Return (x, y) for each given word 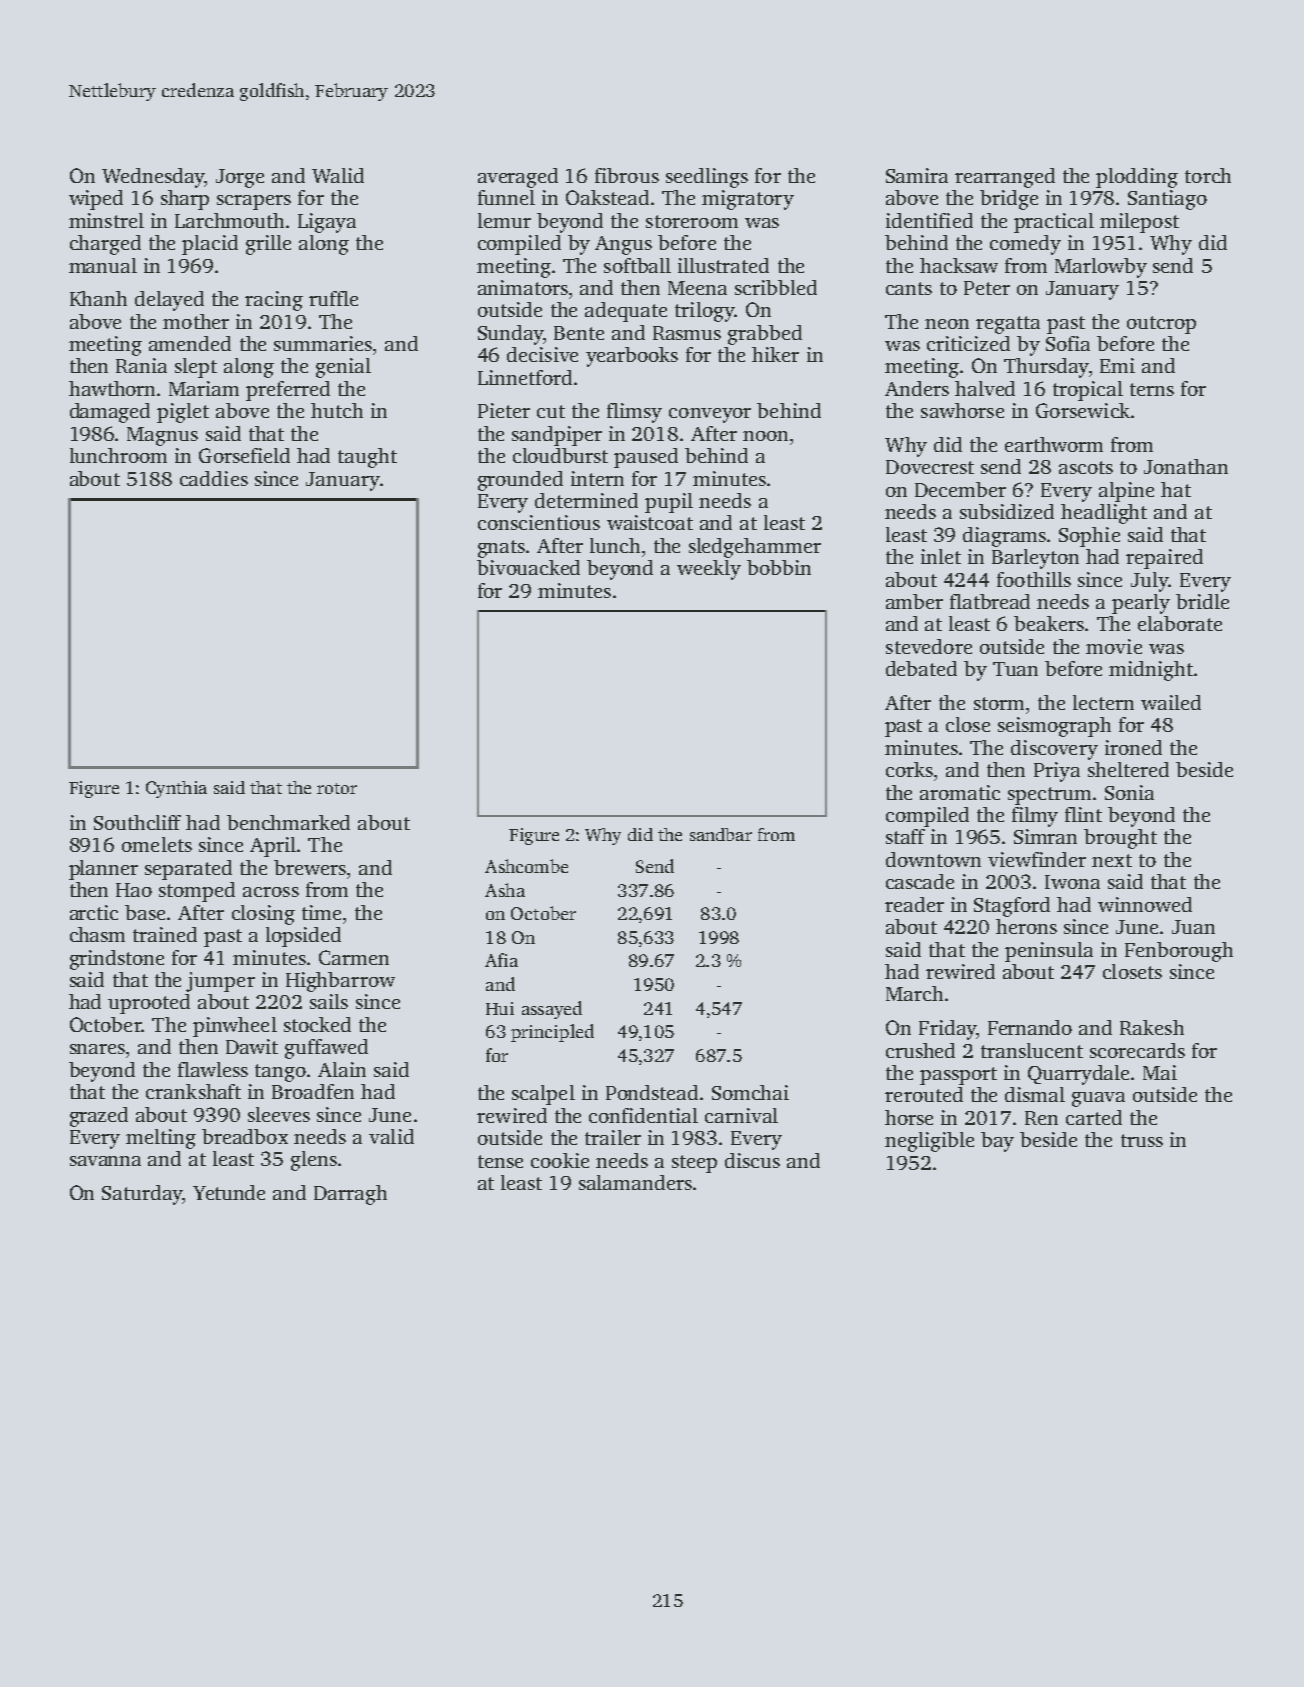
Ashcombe (526, 866)
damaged (110, 413)
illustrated (723, 265)
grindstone (117, 960)
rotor (337, 788)
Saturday (142, 1195)
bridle (1202, 601)
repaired (1164, 559)
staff (905, 836)
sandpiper (557, 436)
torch (1208, 175)
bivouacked (528, 567)
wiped (96, 200)
